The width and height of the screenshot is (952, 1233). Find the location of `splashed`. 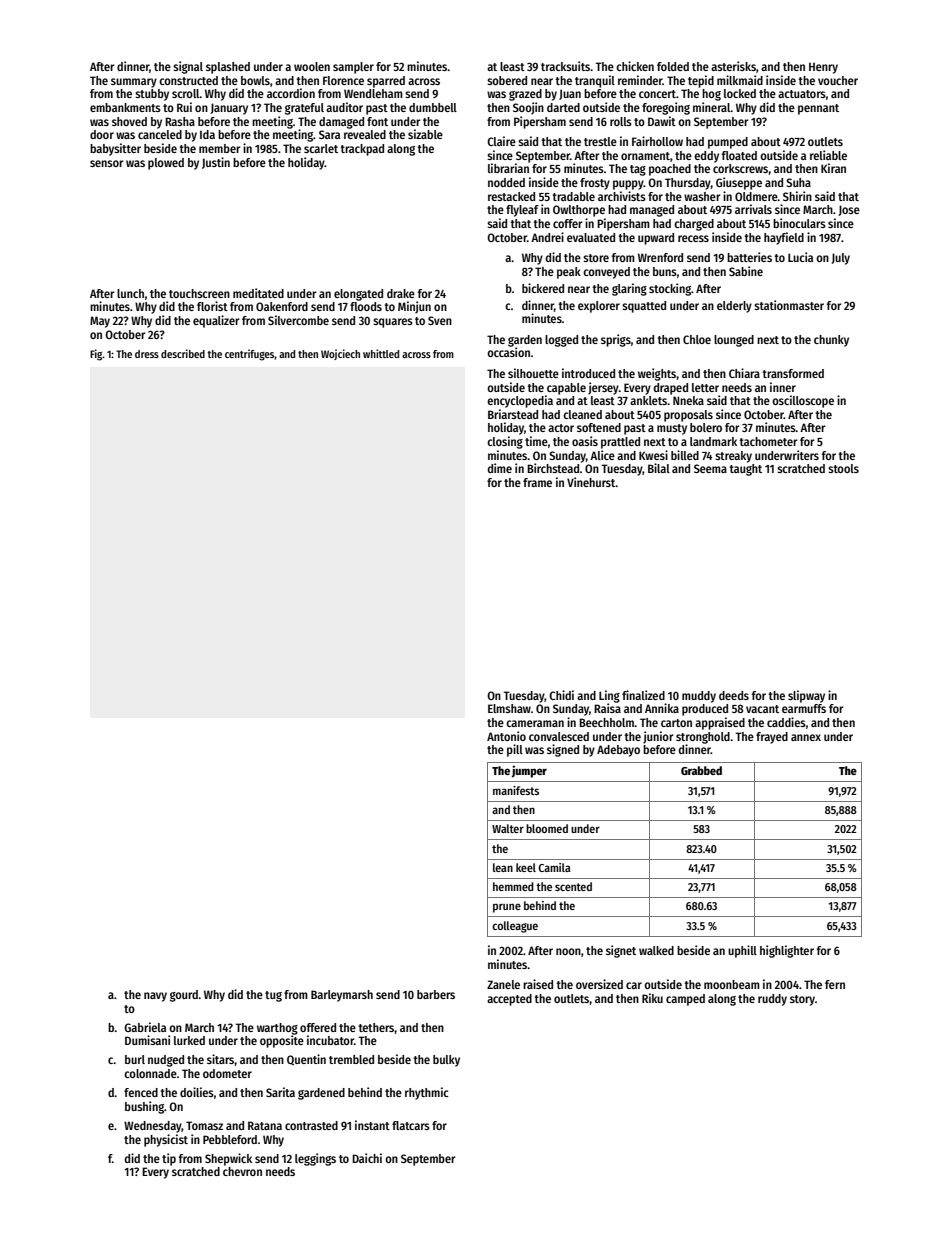

splashed is located at coordinates (228, 68).
